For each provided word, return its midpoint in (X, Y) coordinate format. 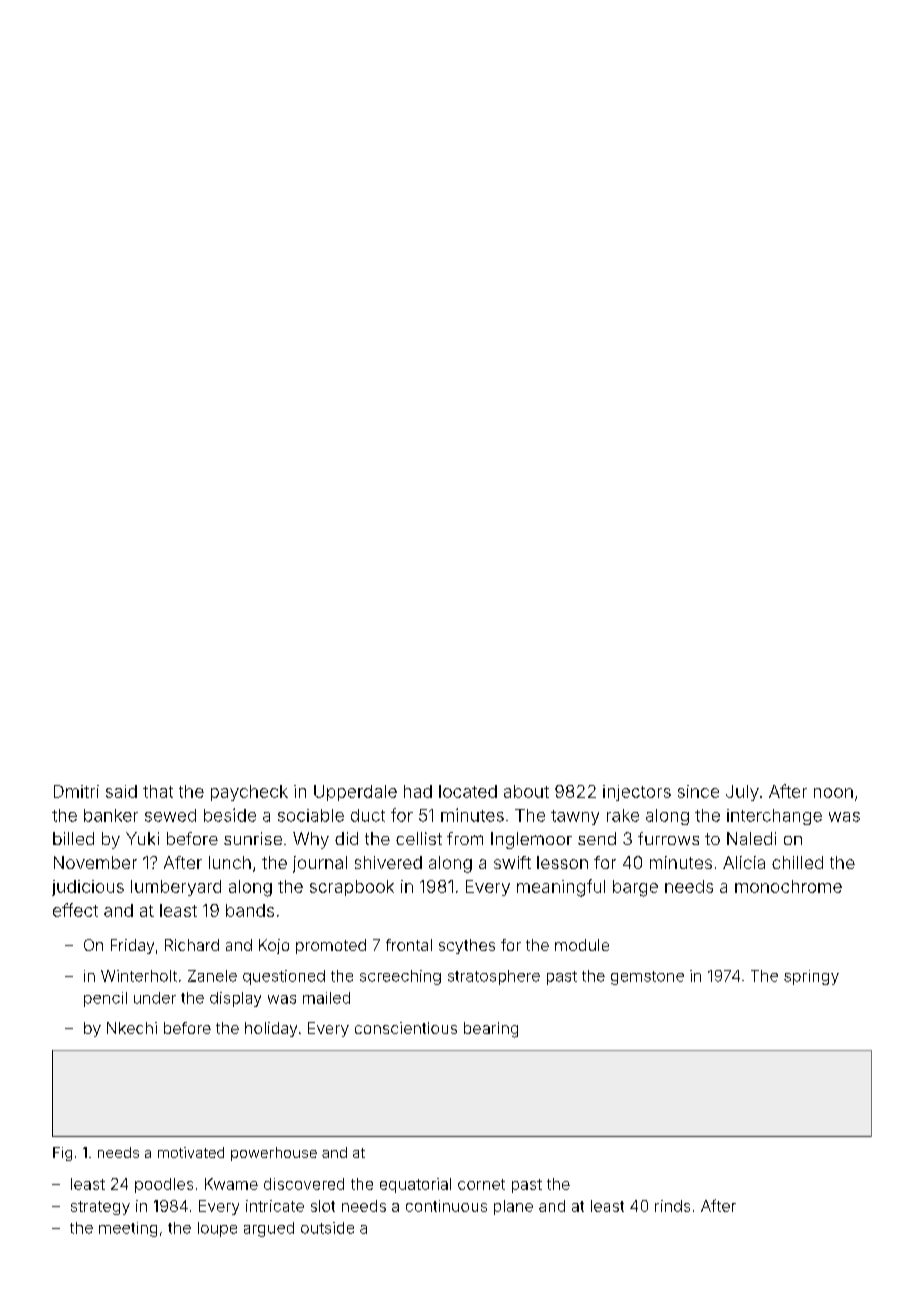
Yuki (142, 838)
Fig (62, 1154)
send (597, 838)
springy (811, 977)
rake (623, 815)
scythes (467, 946)
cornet (481, 1184)
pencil (105, 999)
